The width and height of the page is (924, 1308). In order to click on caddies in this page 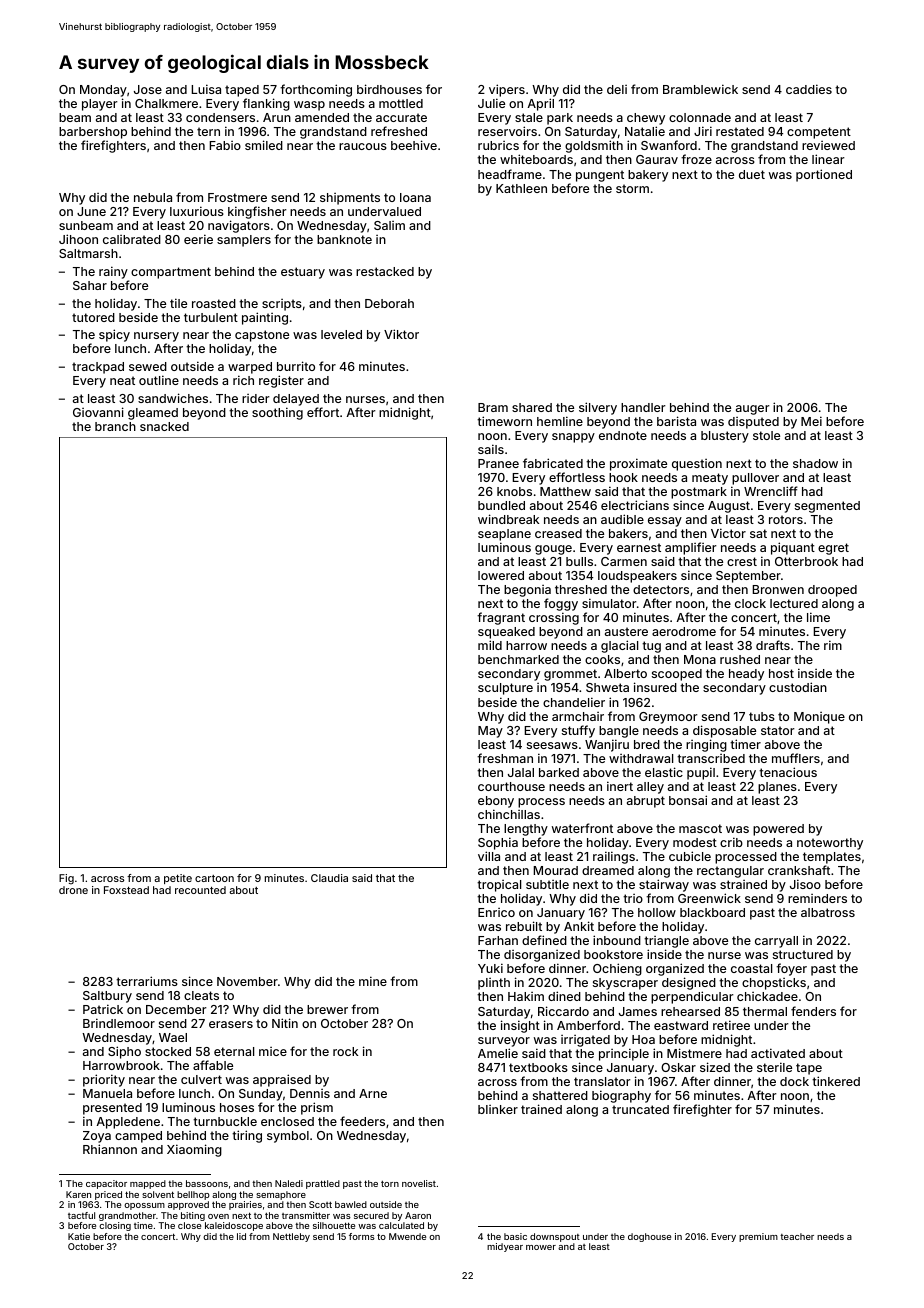, I will do `click(809, 89)`.
